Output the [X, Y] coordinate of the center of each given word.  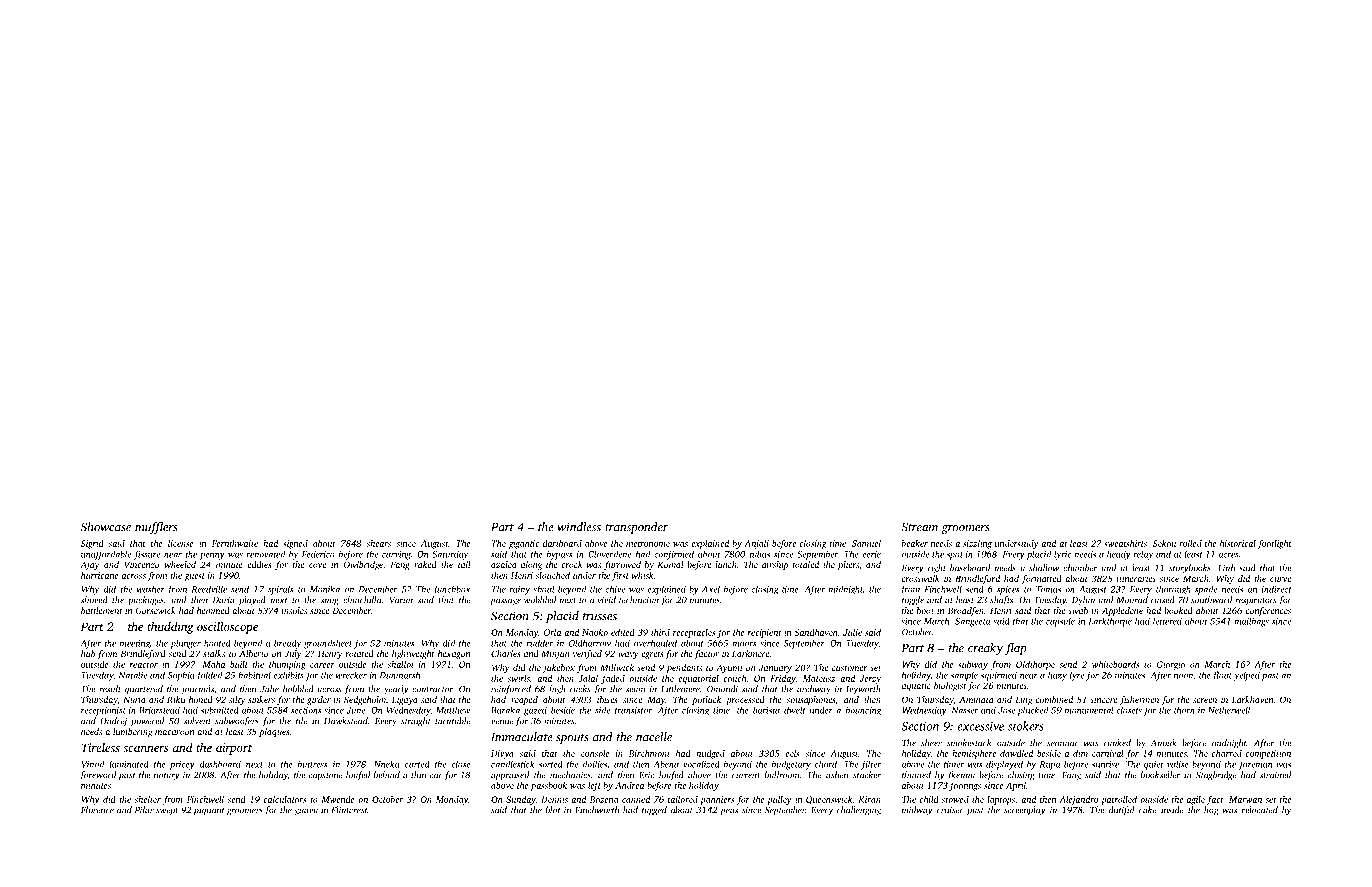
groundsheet [328, 644]
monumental [1089, 710]
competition [1268, 754]
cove [317, 565]
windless [579, 527]
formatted [1041, 579]
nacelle [654, 737]
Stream [919, 527]
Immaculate [522, 737]
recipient [765, 633]
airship [775, 565]
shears [379, 543]
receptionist [103, 711]
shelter [148, 799]
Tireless [101, 747]
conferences [1268, 611]
